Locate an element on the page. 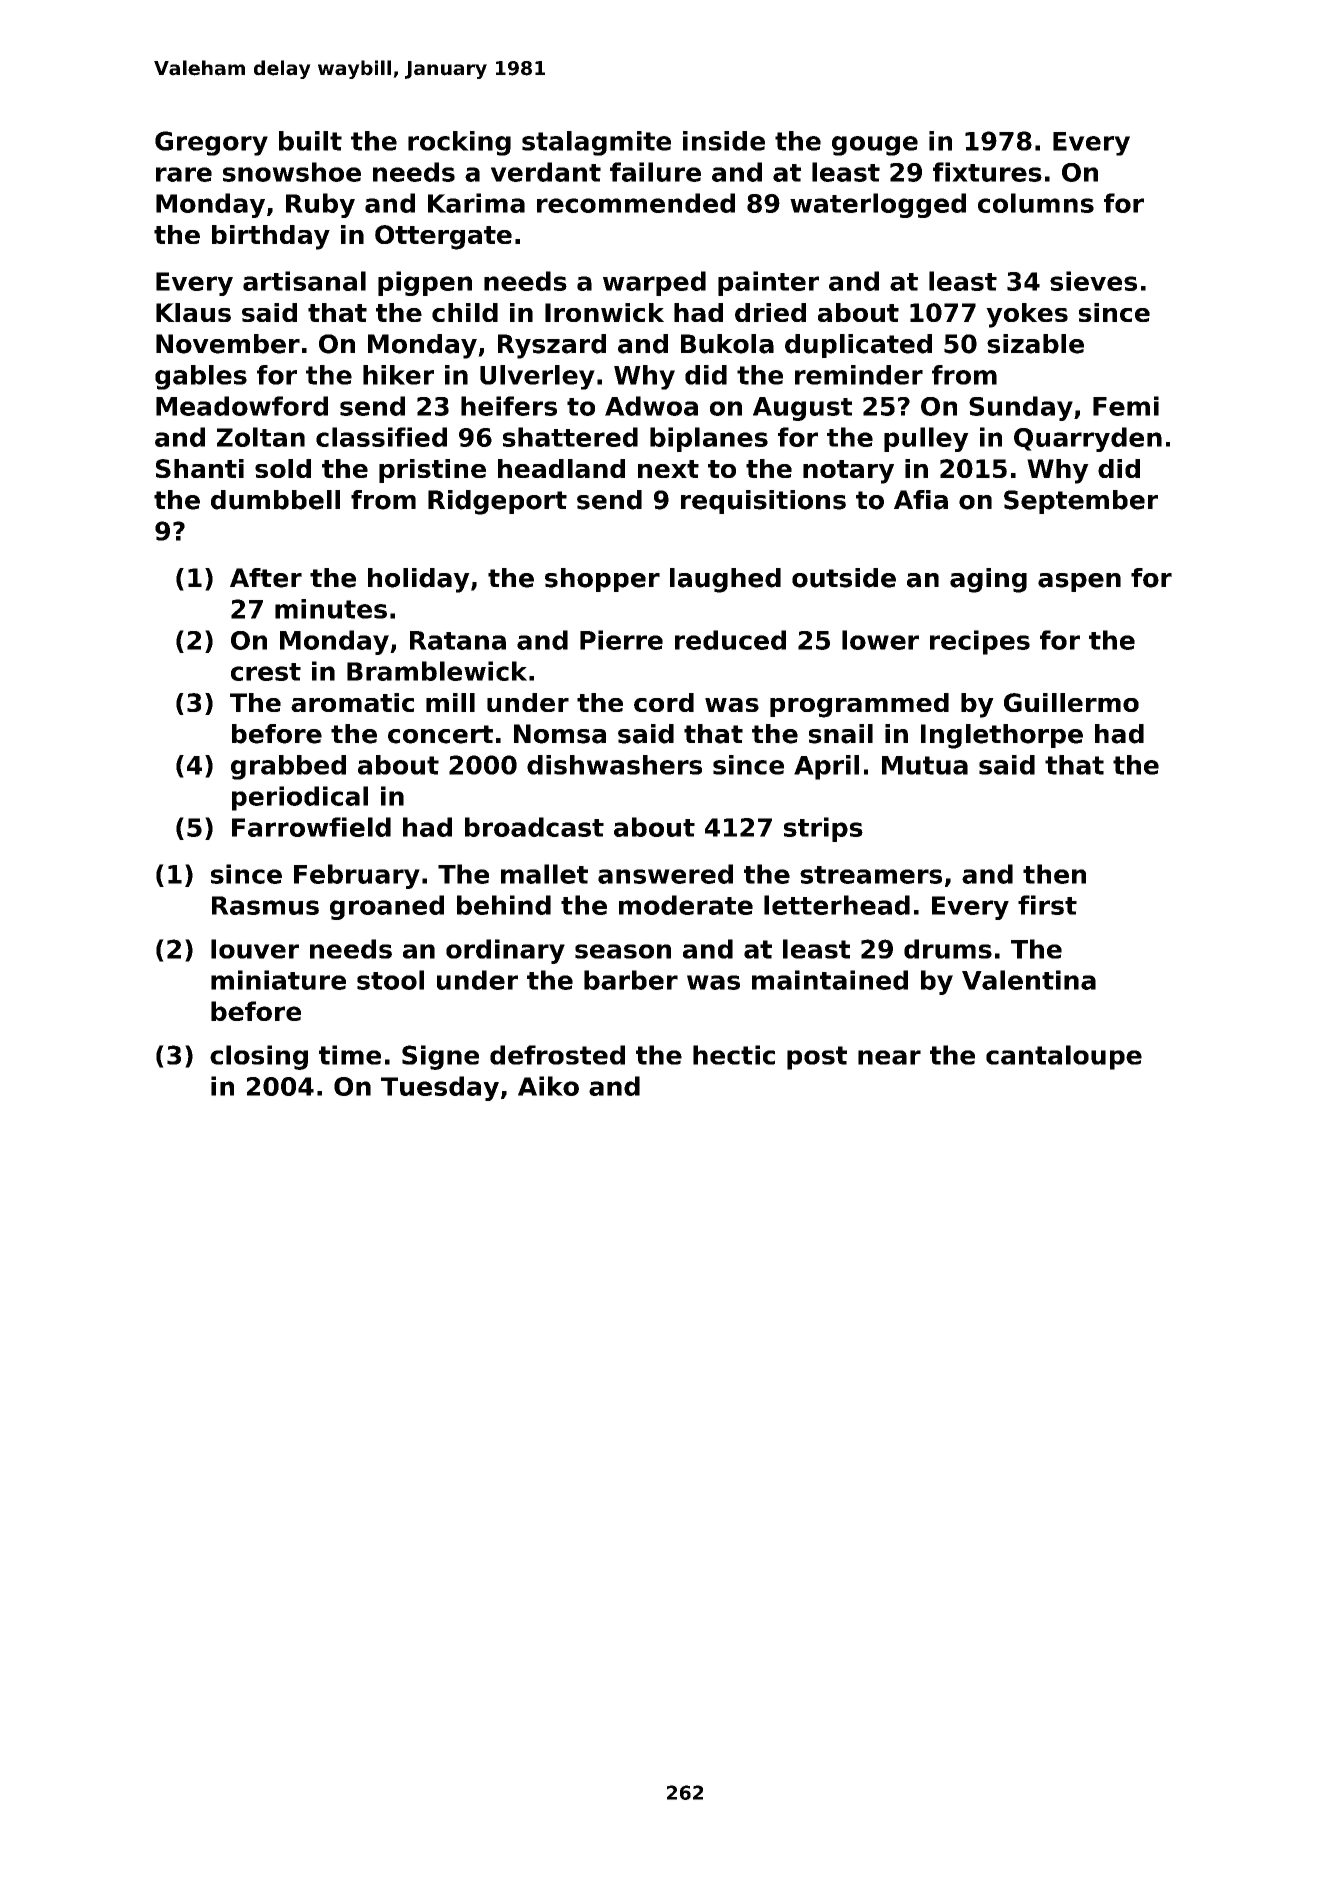 Image resolution: width=1331 pixels, height=1883 pixels. Ryszard is located at coordinates (552, 346).
